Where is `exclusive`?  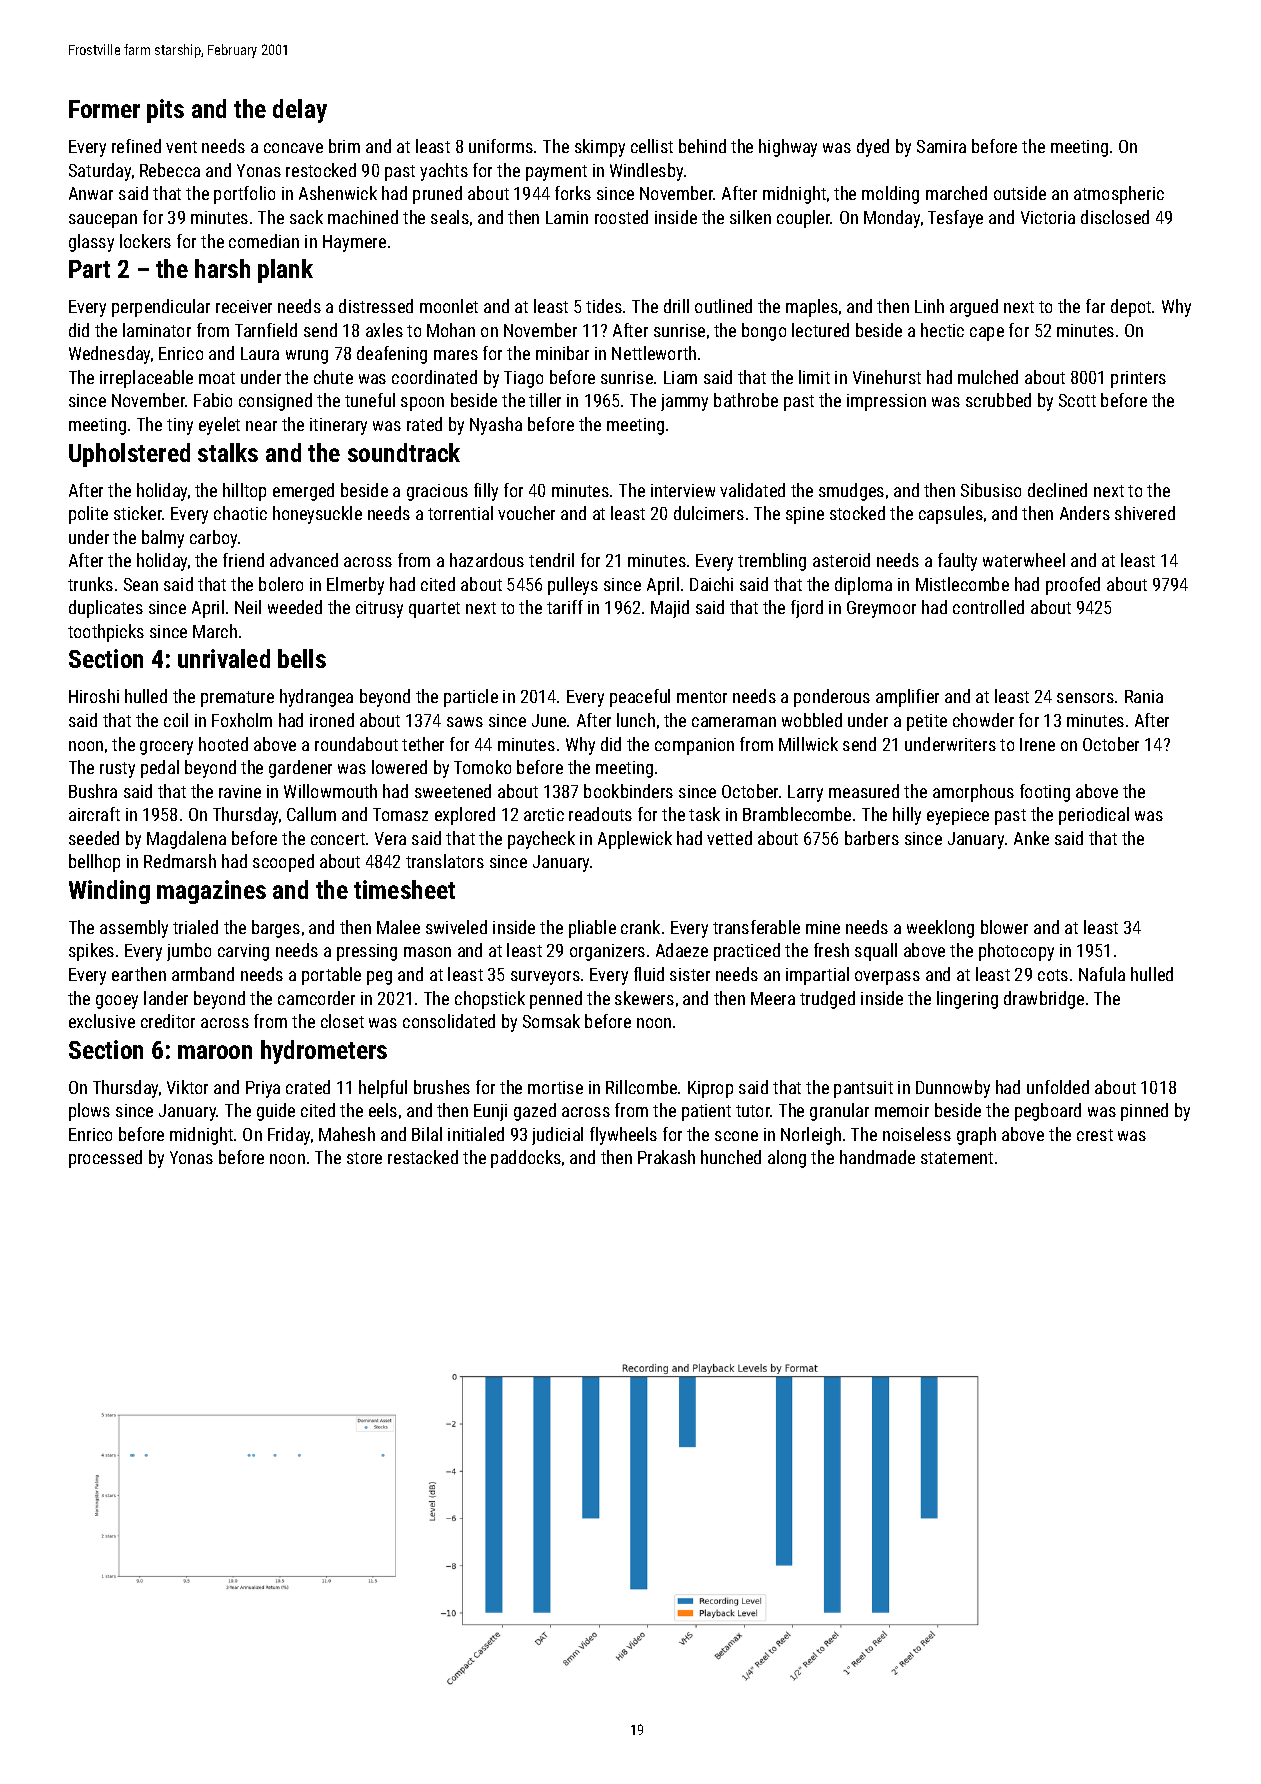 exclusive is located at coordinates (102, 1021).
